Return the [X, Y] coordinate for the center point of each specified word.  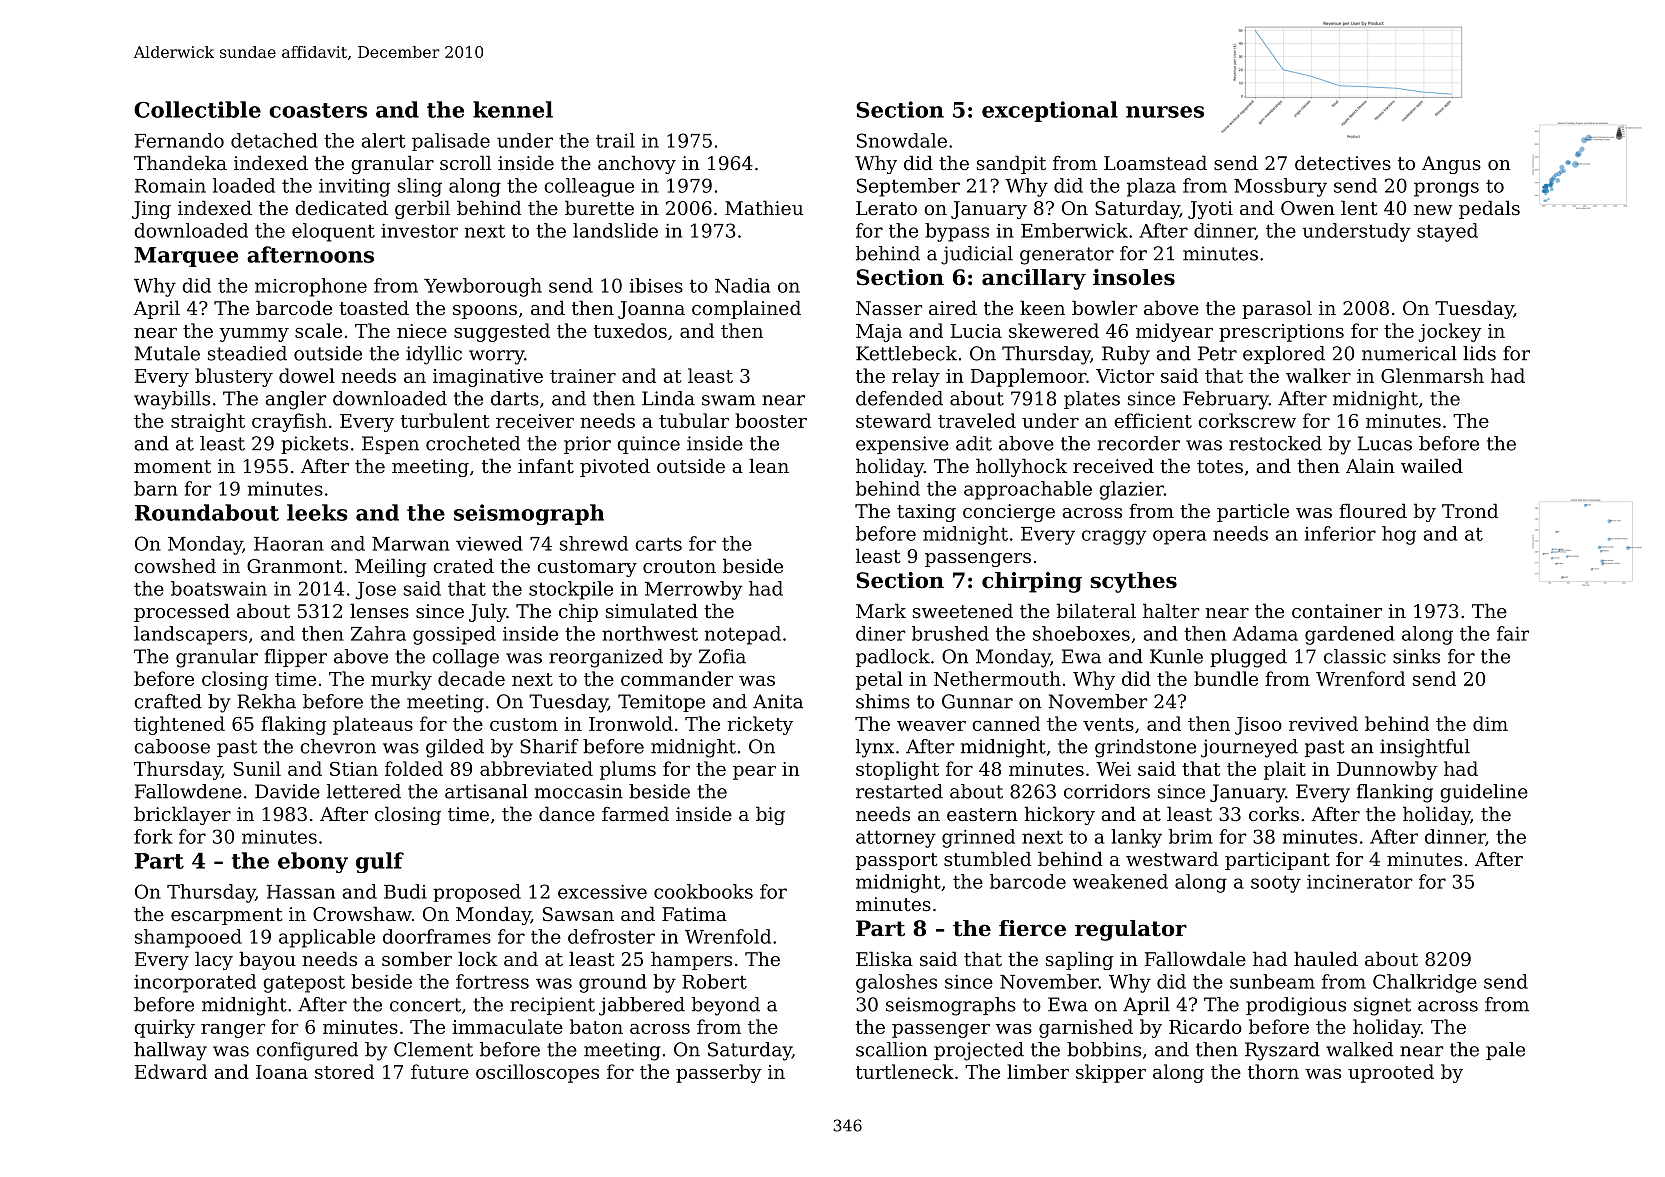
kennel [513, 109]
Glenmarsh [1432, 375]
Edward [171, 1071]
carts [658, 544]
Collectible [197, 109]
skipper [1111, 1073]
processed [182, 612]
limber [1038, 1071]
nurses [1165, 112]
